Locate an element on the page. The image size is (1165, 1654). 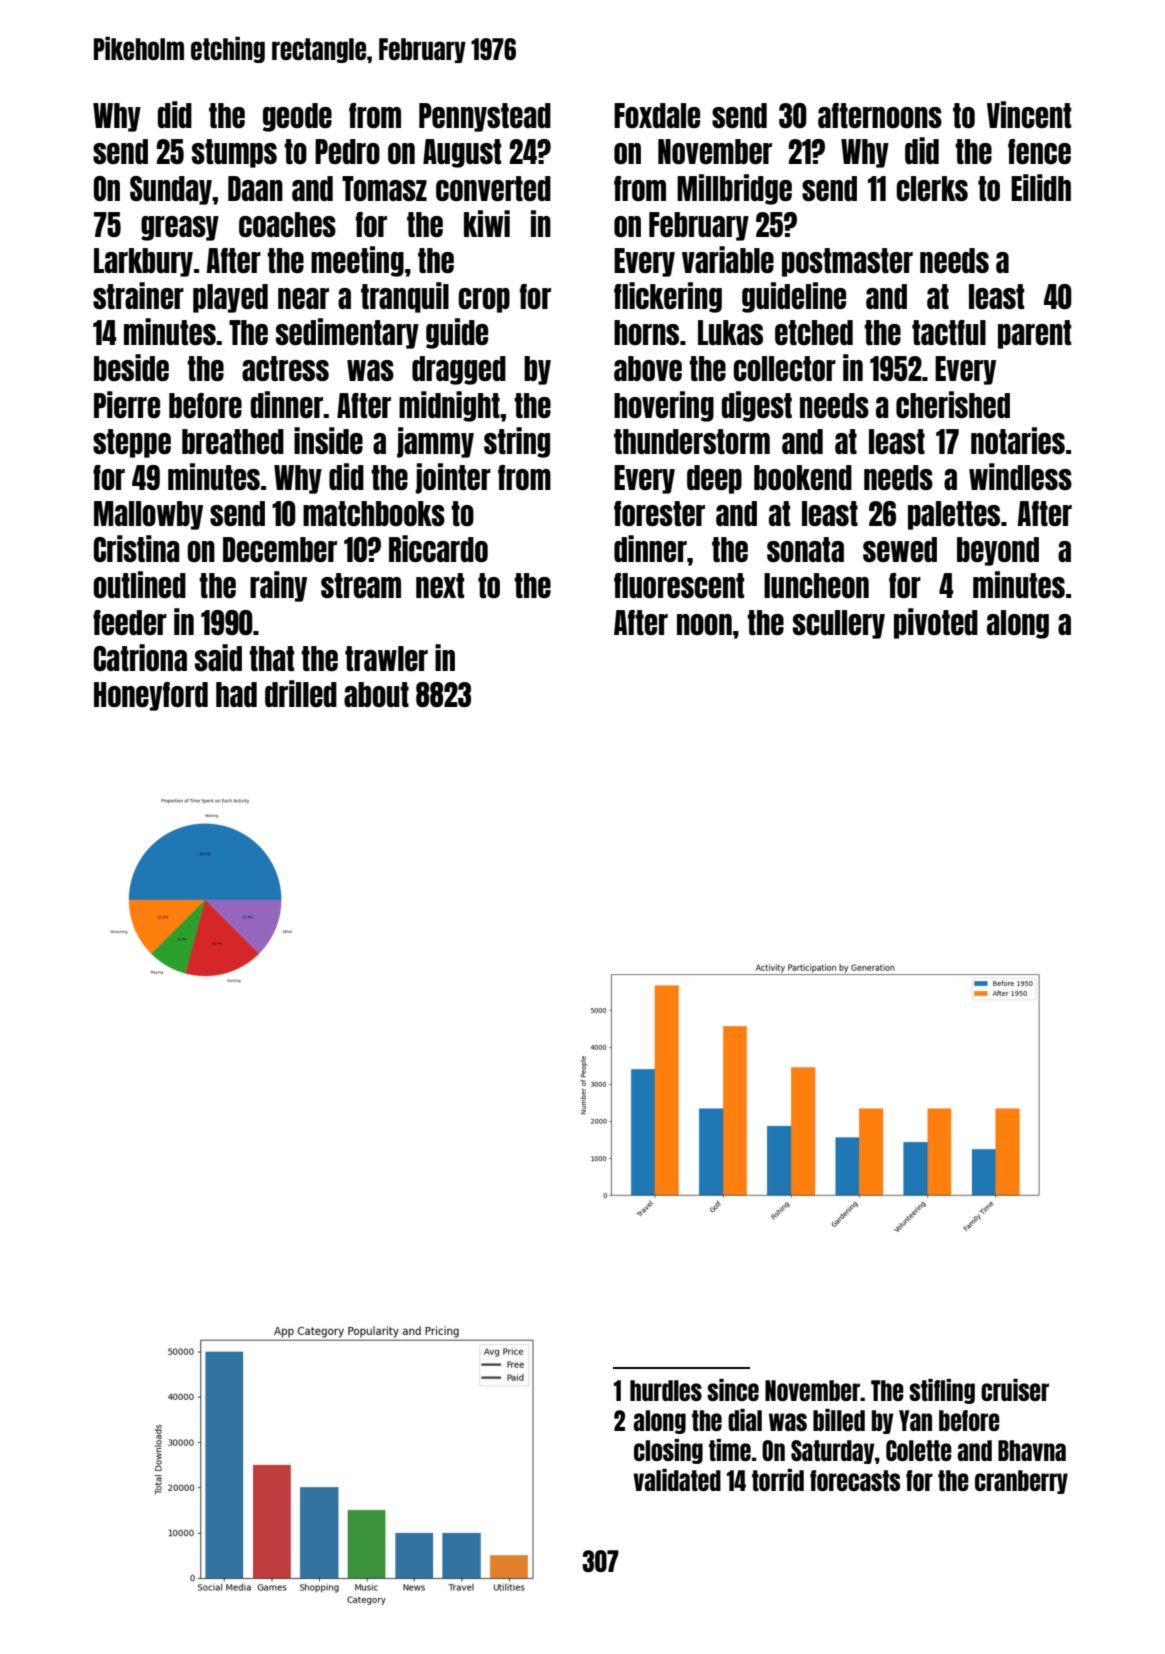
hurdles is located at coordinates (666, 1390).
